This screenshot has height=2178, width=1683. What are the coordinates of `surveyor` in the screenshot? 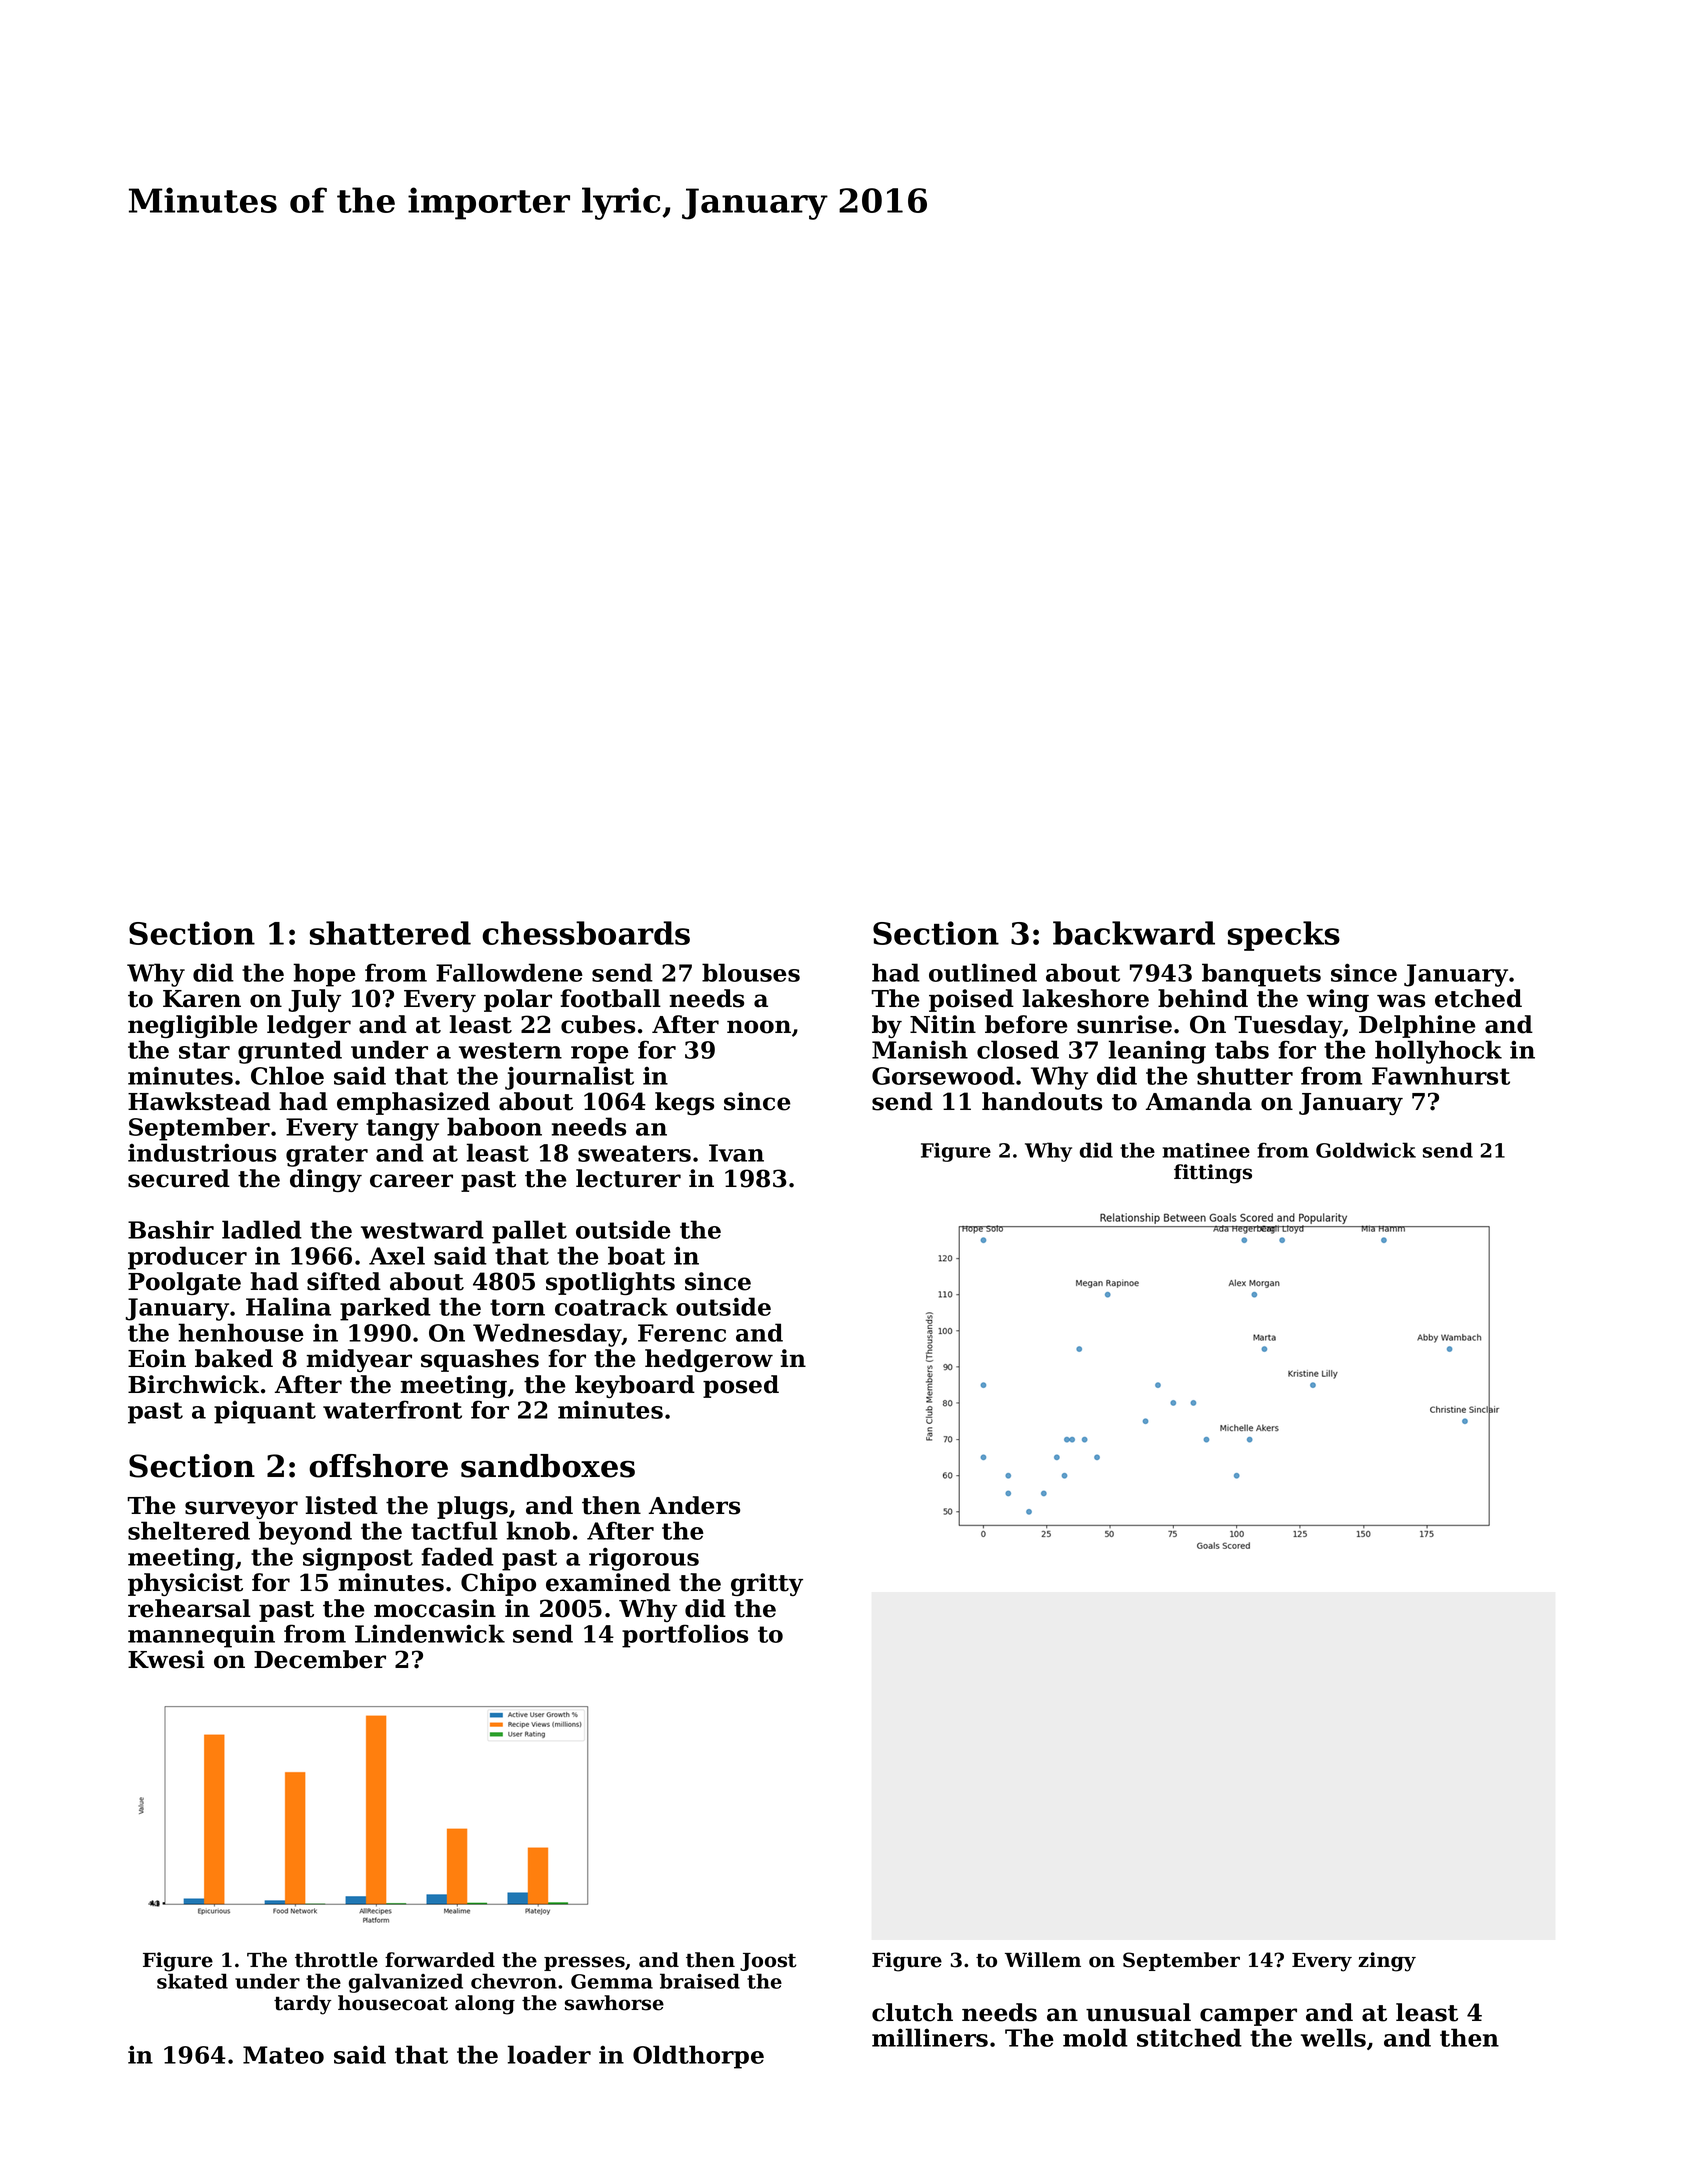 It's located at (241, 1510).
